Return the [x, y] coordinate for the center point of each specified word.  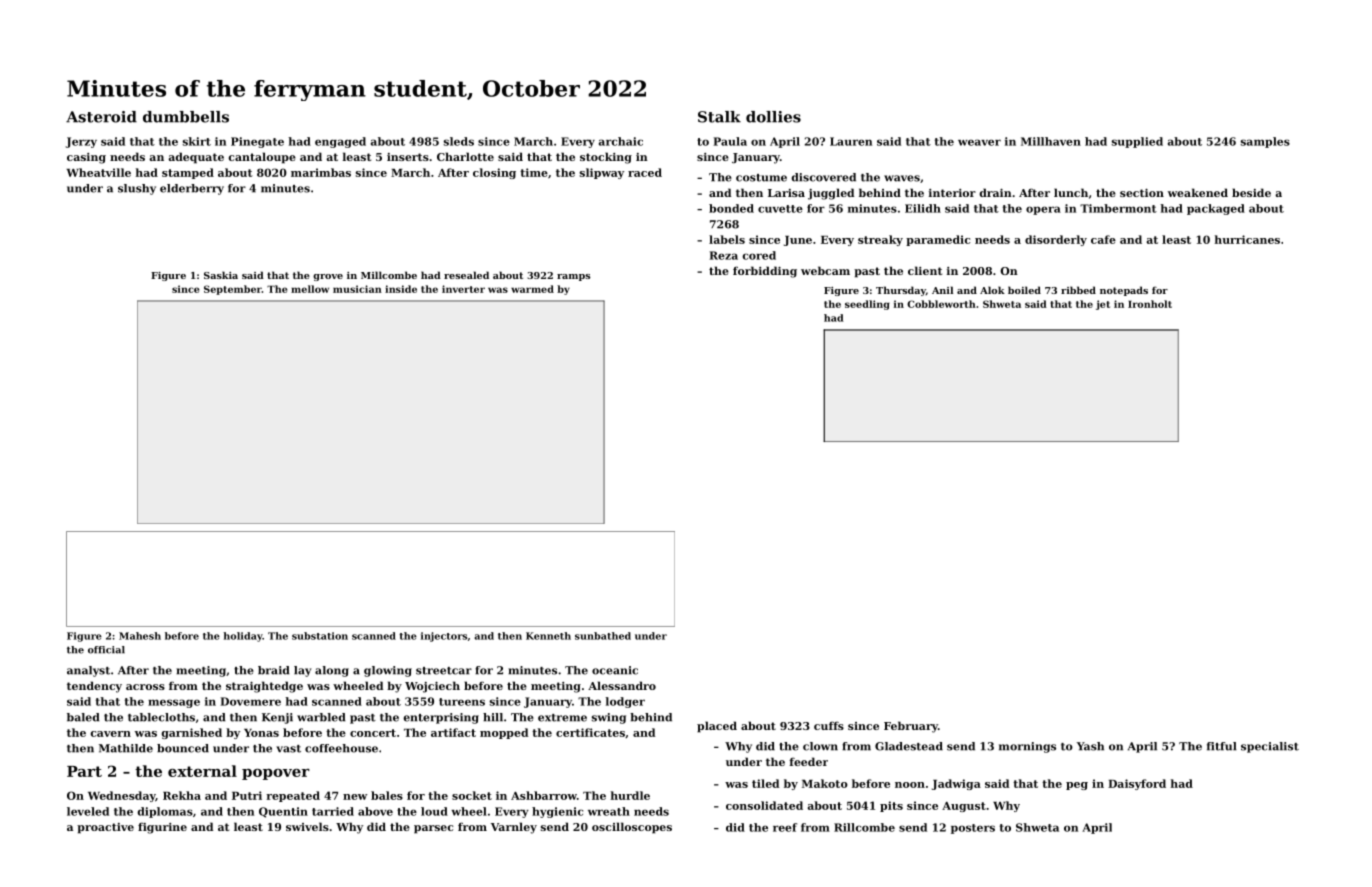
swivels [307, 826]
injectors [444, 637]
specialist [1270, 747]
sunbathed [603, 636]
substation [320, 636]
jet [1103, 305]
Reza [724, 255]
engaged [340, 142]
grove [328, 277]
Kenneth [548, 636]
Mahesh [140, 636]
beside [1251, 192]
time [534, 172]
